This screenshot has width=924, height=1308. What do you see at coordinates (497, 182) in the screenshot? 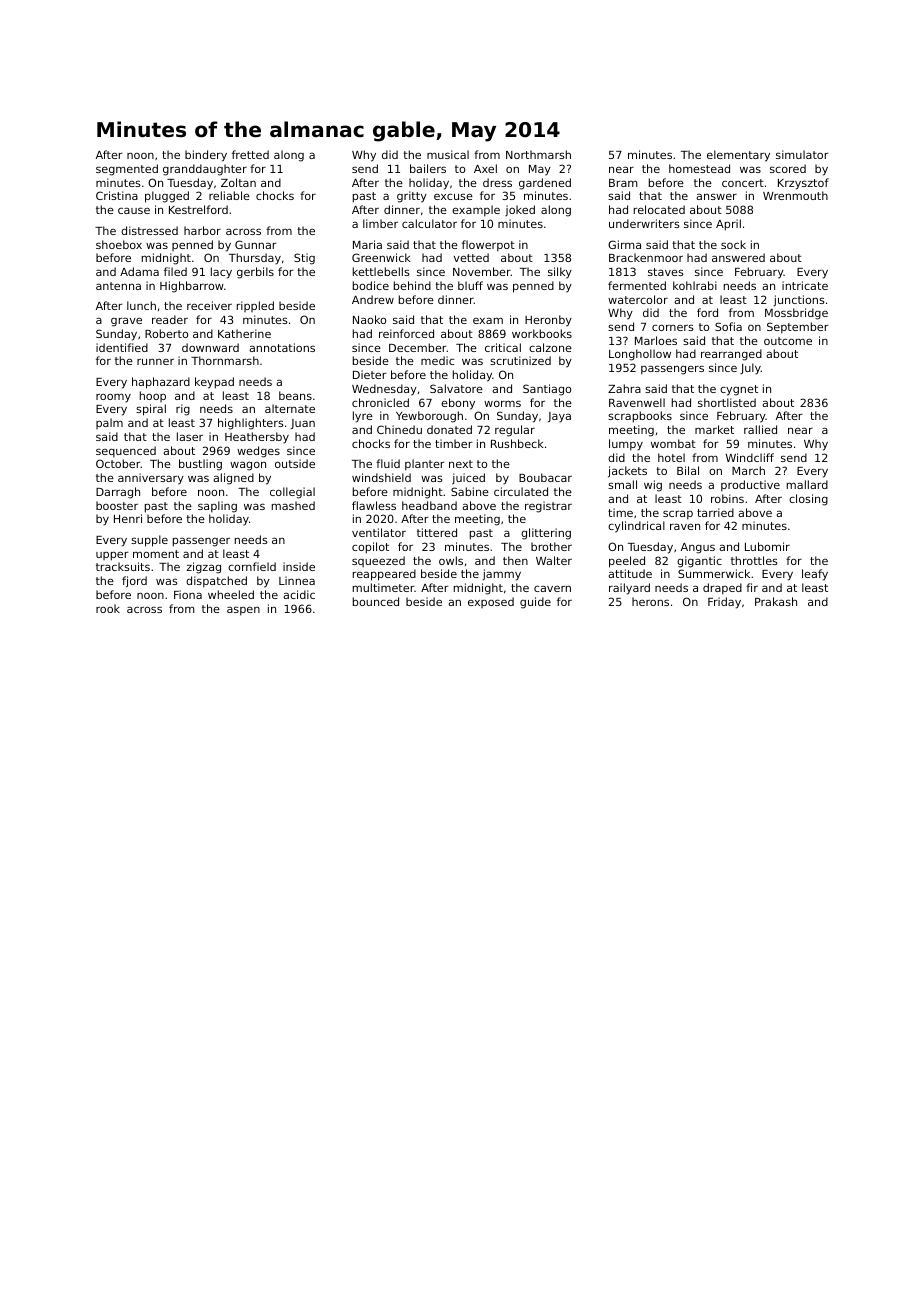
I see `dress` at bounding box center [497, 182].
